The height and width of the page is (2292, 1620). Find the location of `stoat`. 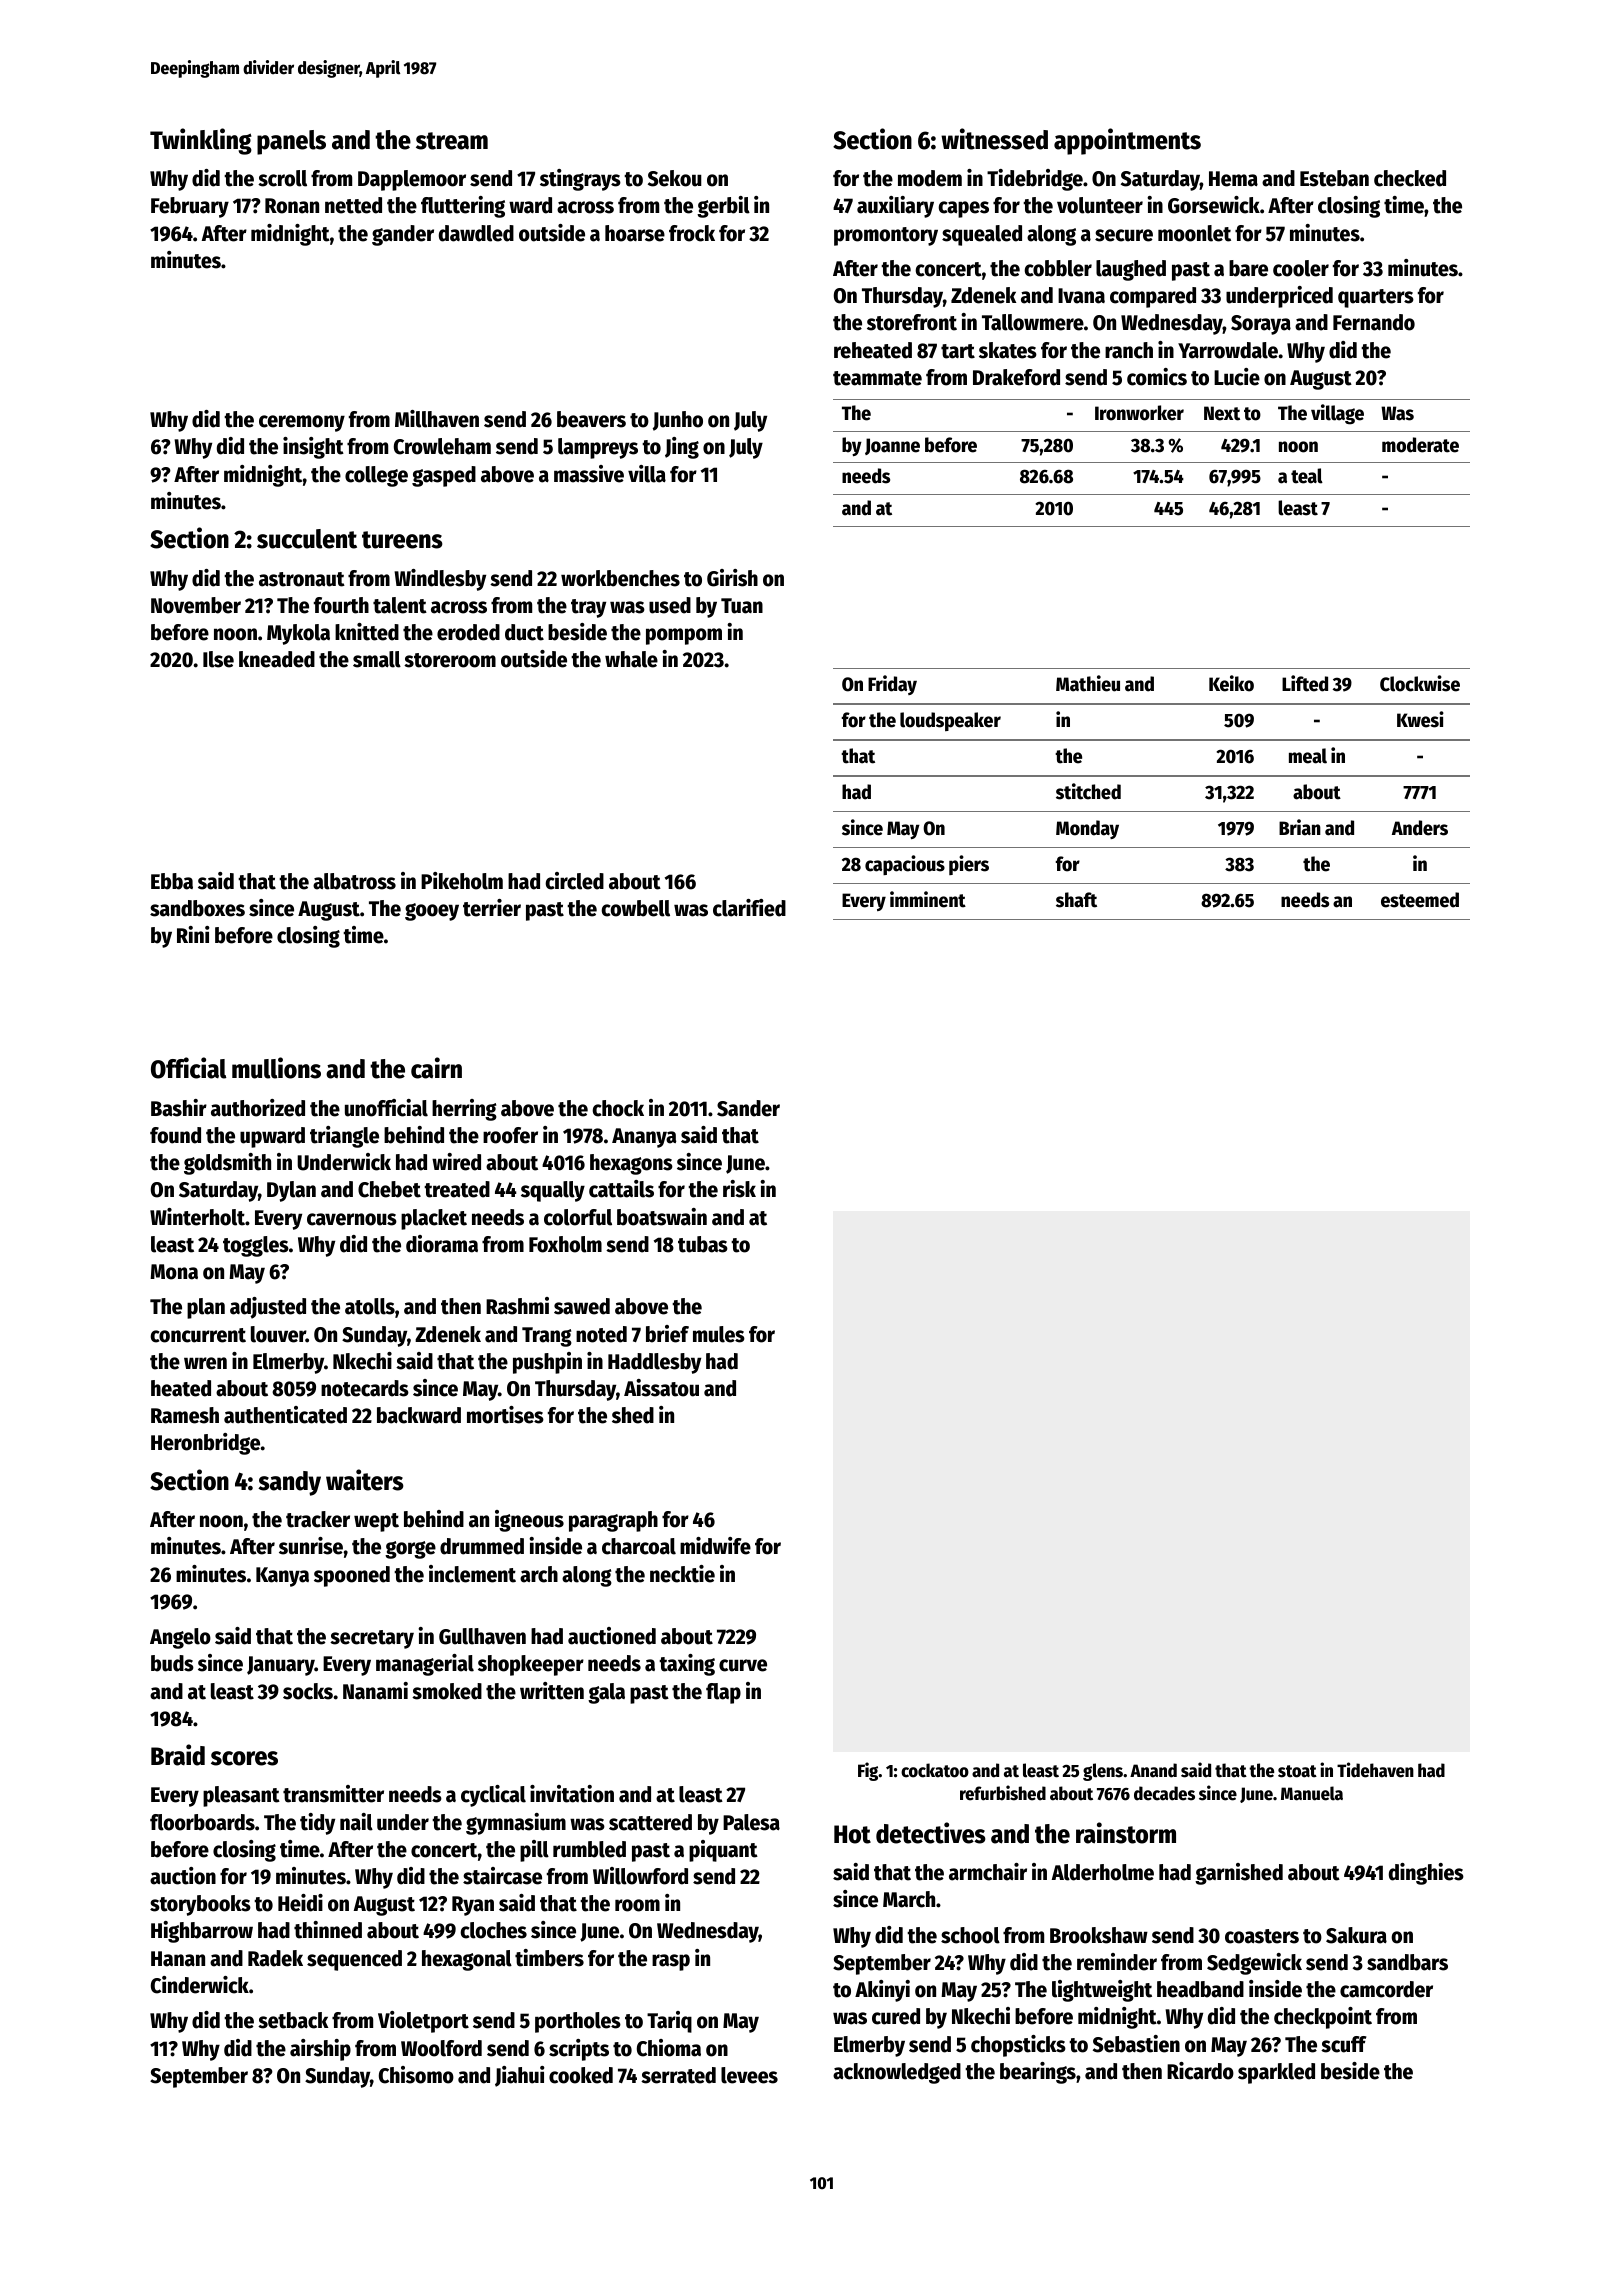

stoat is located at coordinates (1297, 1771).
